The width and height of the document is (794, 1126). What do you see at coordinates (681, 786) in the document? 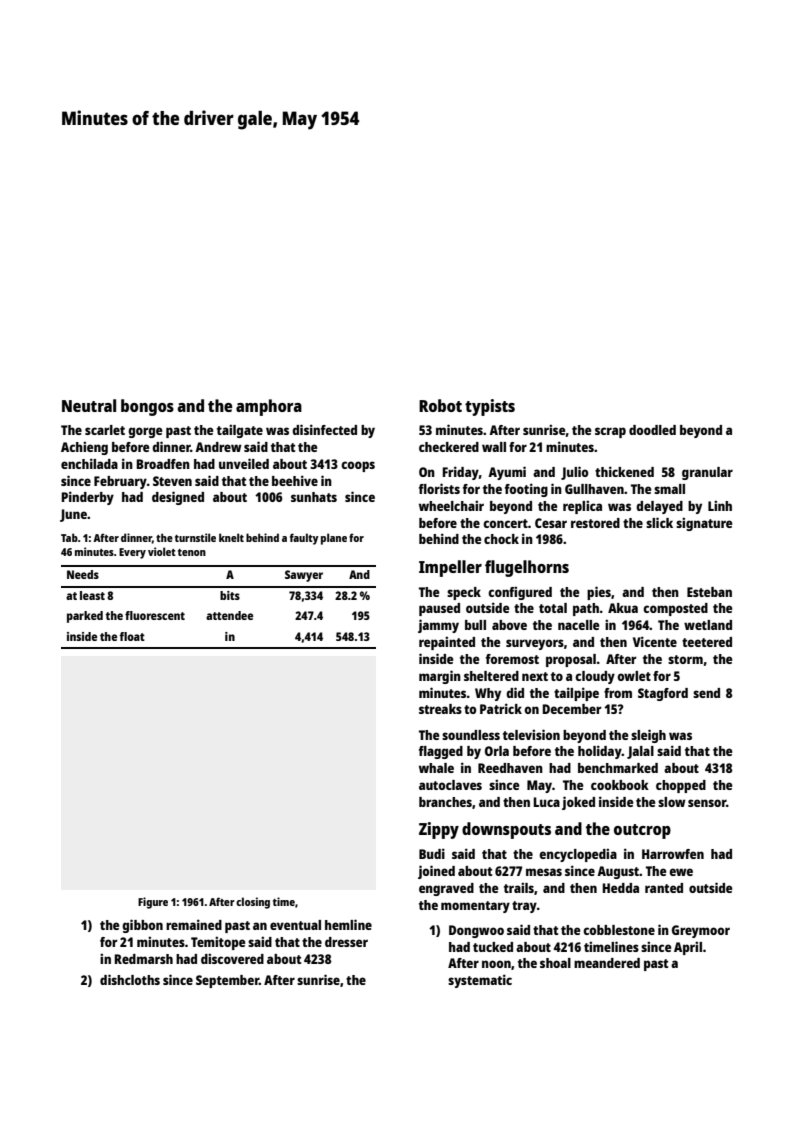
I see `chopped` at bounding box center [681, 786].
